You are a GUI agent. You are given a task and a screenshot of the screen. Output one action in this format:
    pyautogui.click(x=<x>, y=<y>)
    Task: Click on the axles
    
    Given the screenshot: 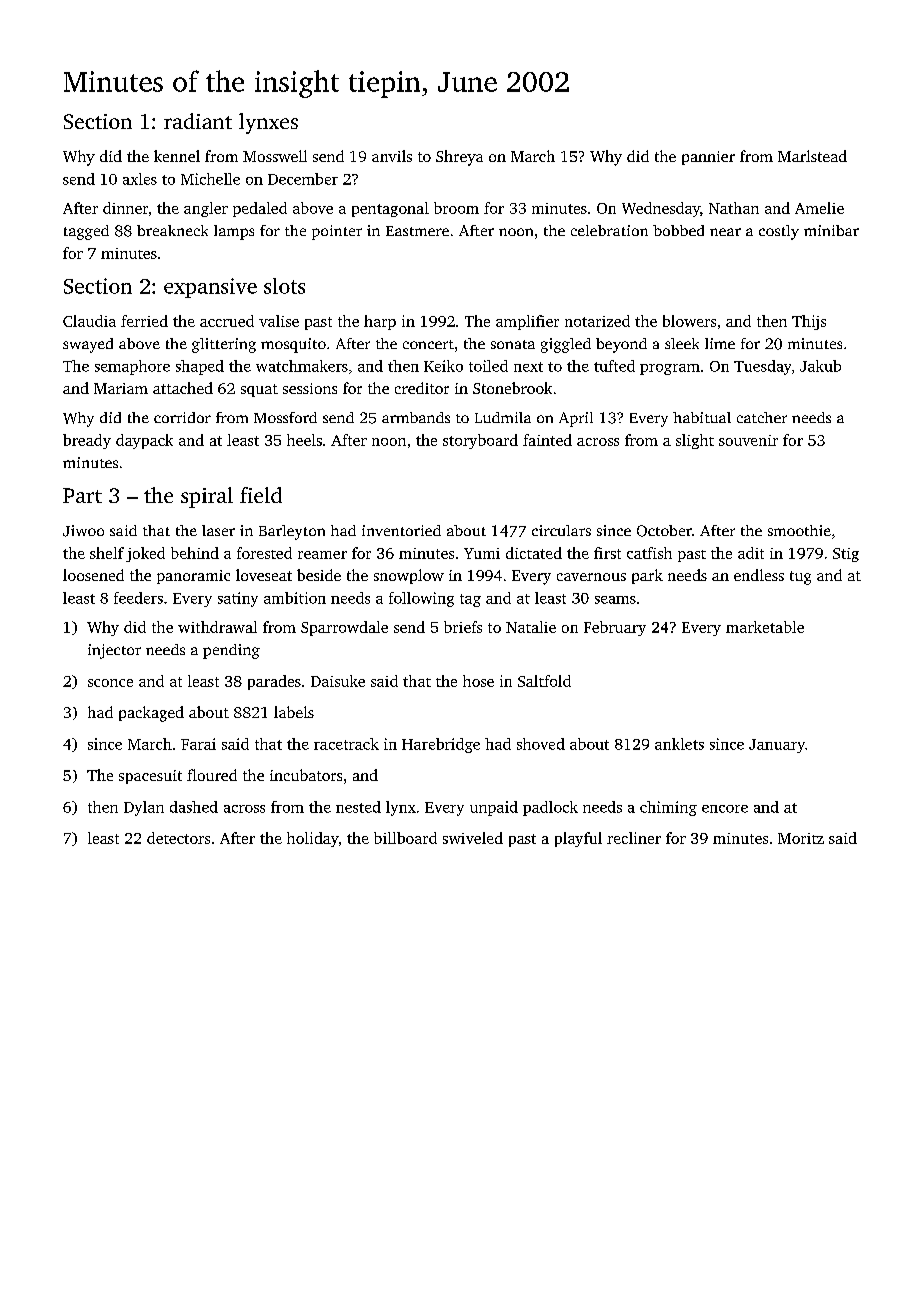 What is the action you would take?
    pyautogui.click(x=140, y=179)
